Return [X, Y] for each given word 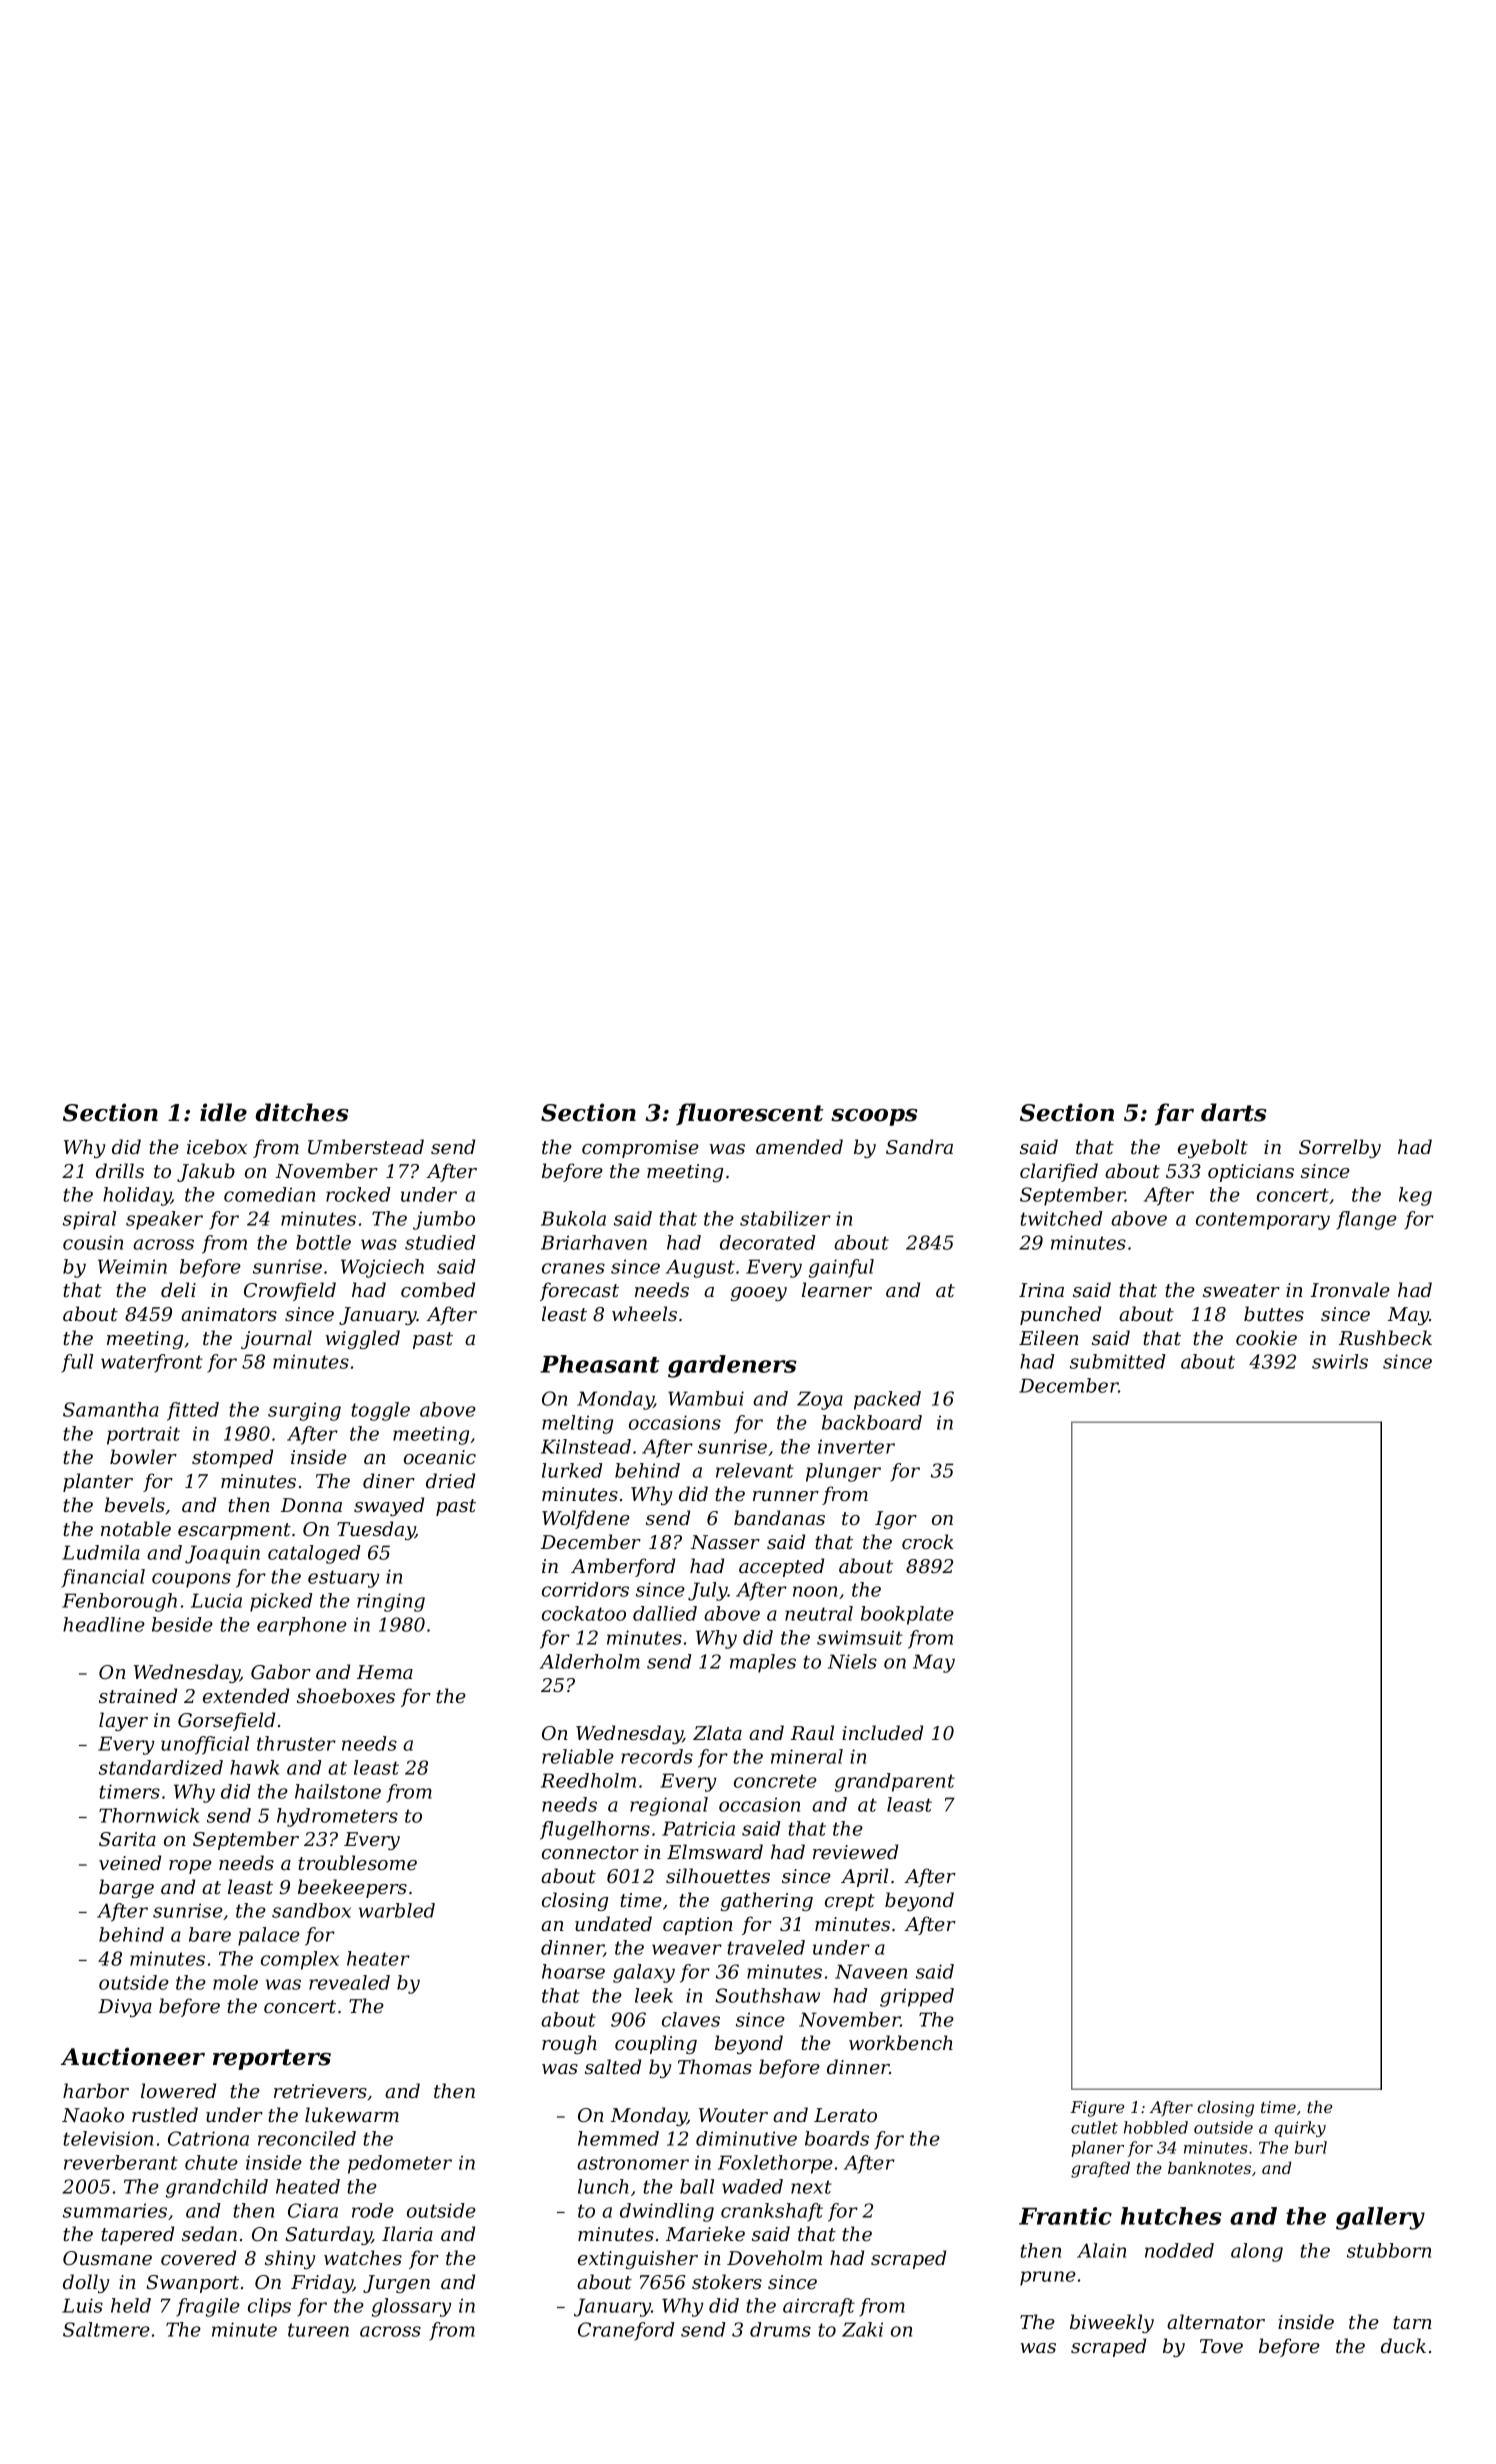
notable [136, 1528]
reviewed [855, 1852]
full [77, 1363]
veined [130, 1863]
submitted [1118, 1361]
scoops [874, 1117]
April [864, 1877]
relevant [755, 1470]
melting [577, 1424]
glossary [412, 2307]
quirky [1300, 2129]
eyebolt [1213, 1148]
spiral [89, 1220]
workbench [901, 2043]
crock [928, 1541]
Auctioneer [133, 2056]
